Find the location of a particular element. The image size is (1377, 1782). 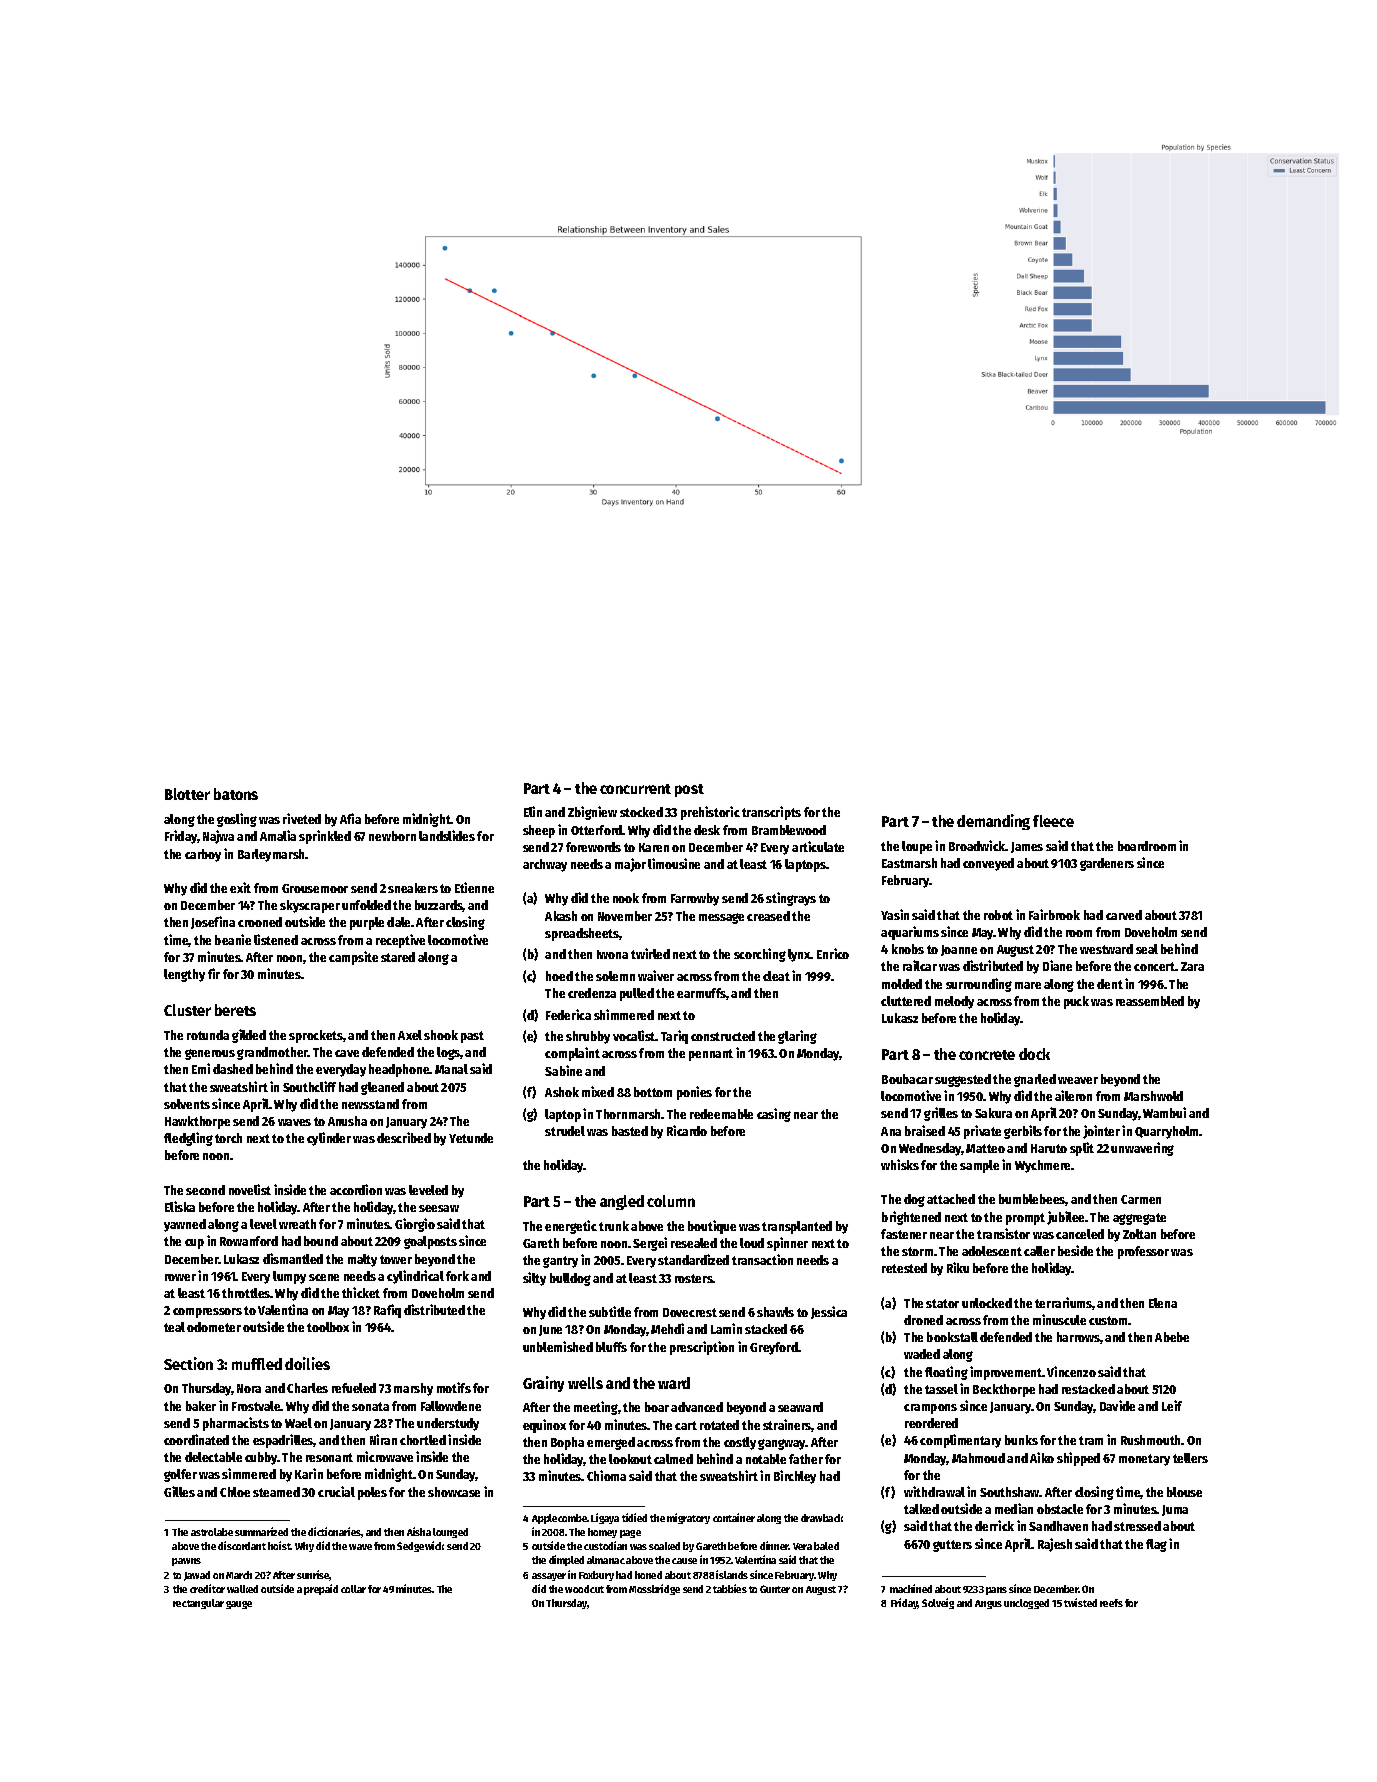

rectangular is located at coordinates (198, 1604).
